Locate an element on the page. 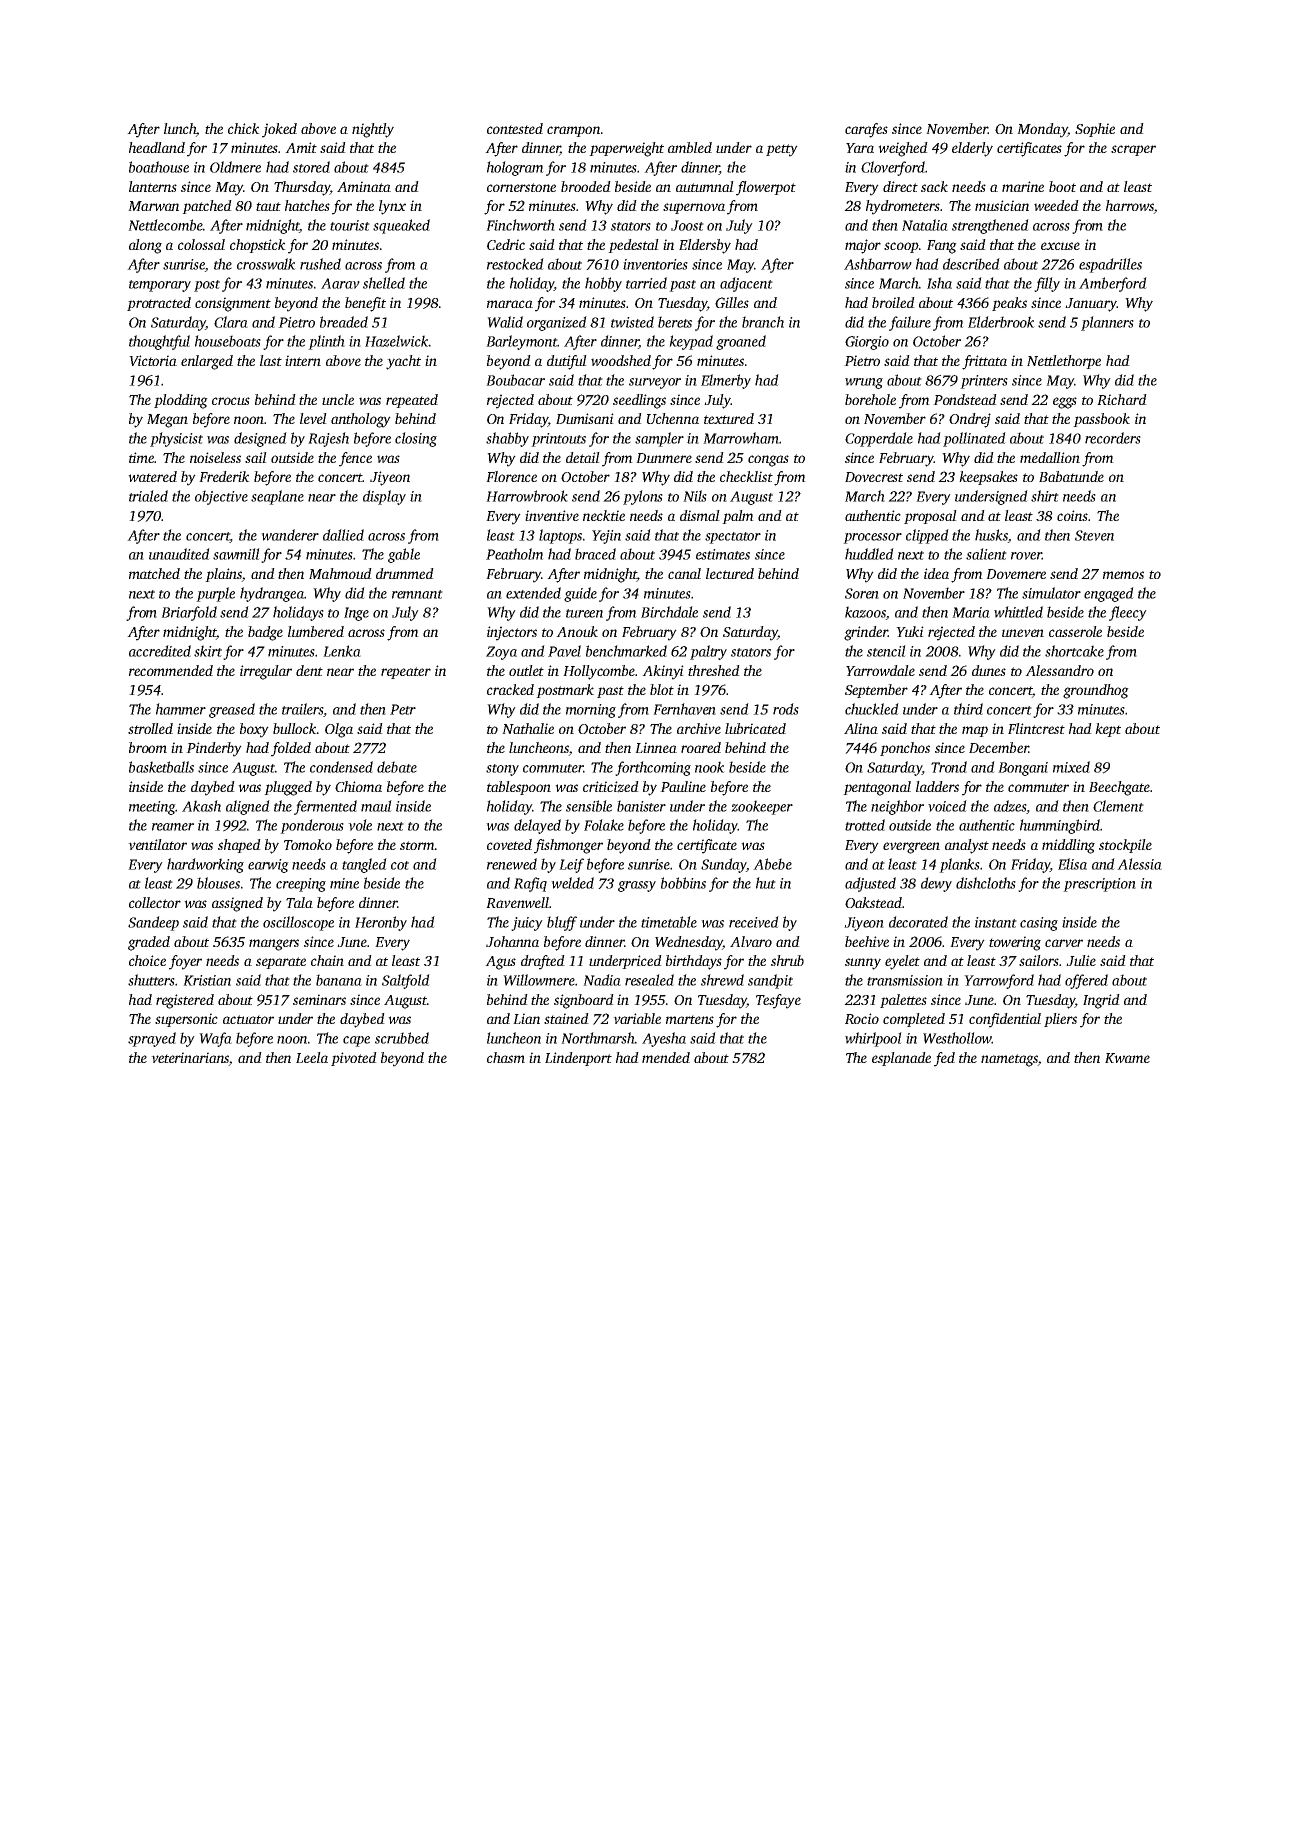 This page has width=1293, height=1829. sensible is located at coordinates (589, 806).
